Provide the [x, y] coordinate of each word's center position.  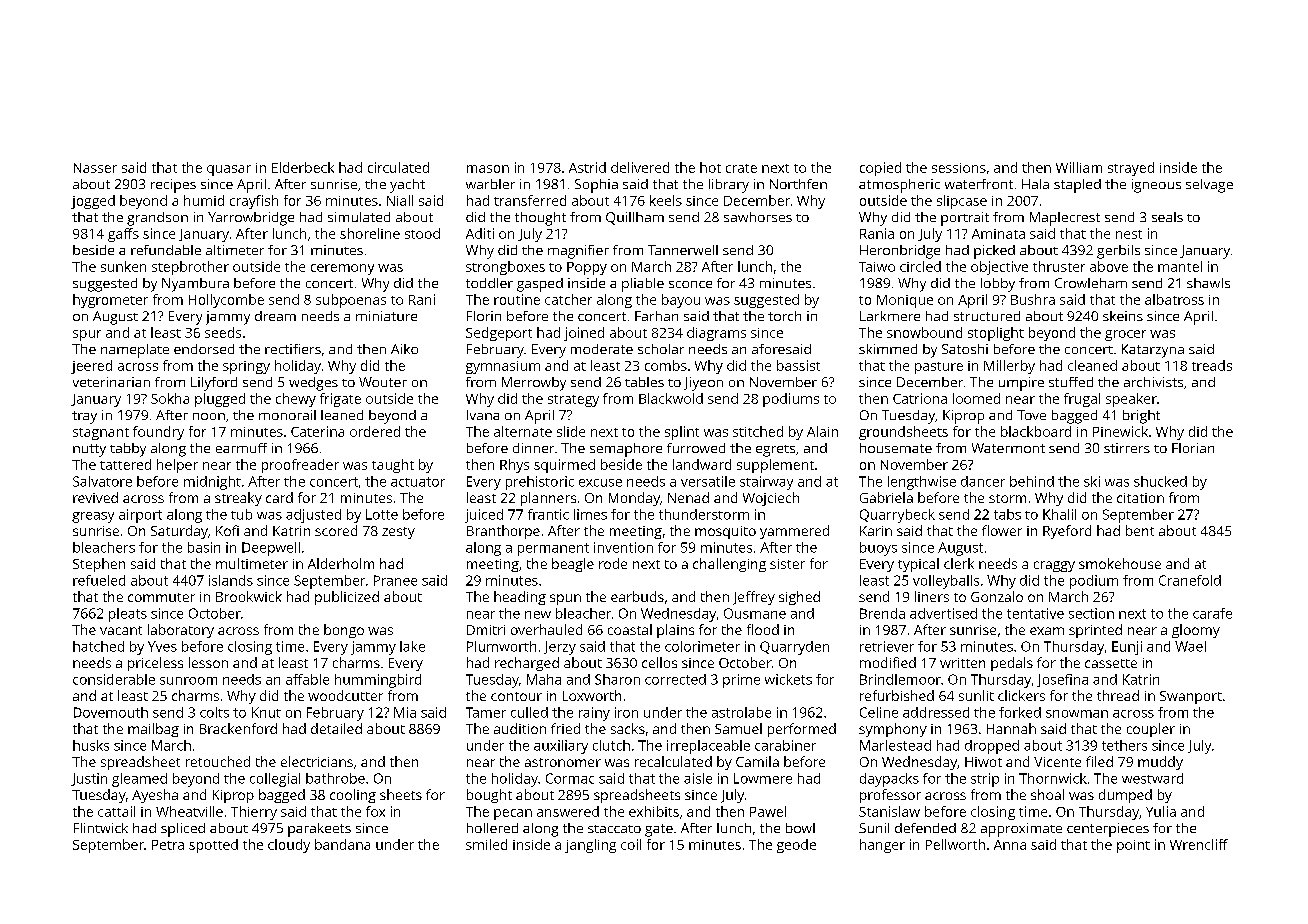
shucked [1160, 481]
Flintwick [101, 828]
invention [623, 547]
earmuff [241, 448]
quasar [229, 170]
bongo [344, 631]
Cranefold [1190, 580]
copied [880, 169]
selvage [1209, 186]
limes [590, 514]
